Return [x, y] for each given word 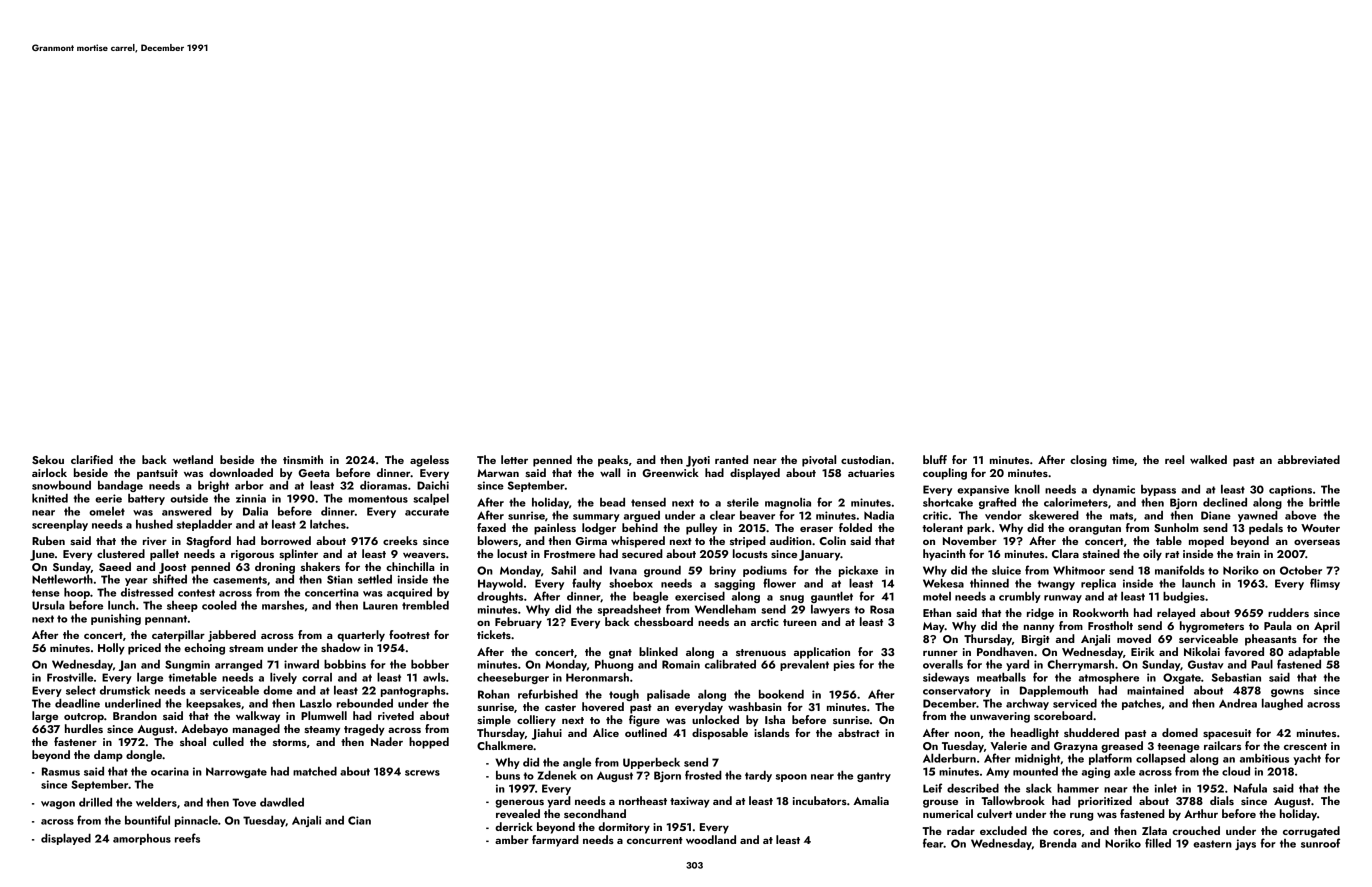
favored [1244, 651]
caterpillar [178, 636]
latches [328, 524]
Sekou [48, 459]
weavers [424, 555]
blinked [658, 651]
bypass [1158, 490]
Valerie [1008, 745]
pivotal [819, 461]
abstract [859, 732]
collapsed [1160, 759]
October [1301, 570]
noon [967, 734]
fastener [75, 741]
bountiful [147, 820]
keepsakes [213, 704]
